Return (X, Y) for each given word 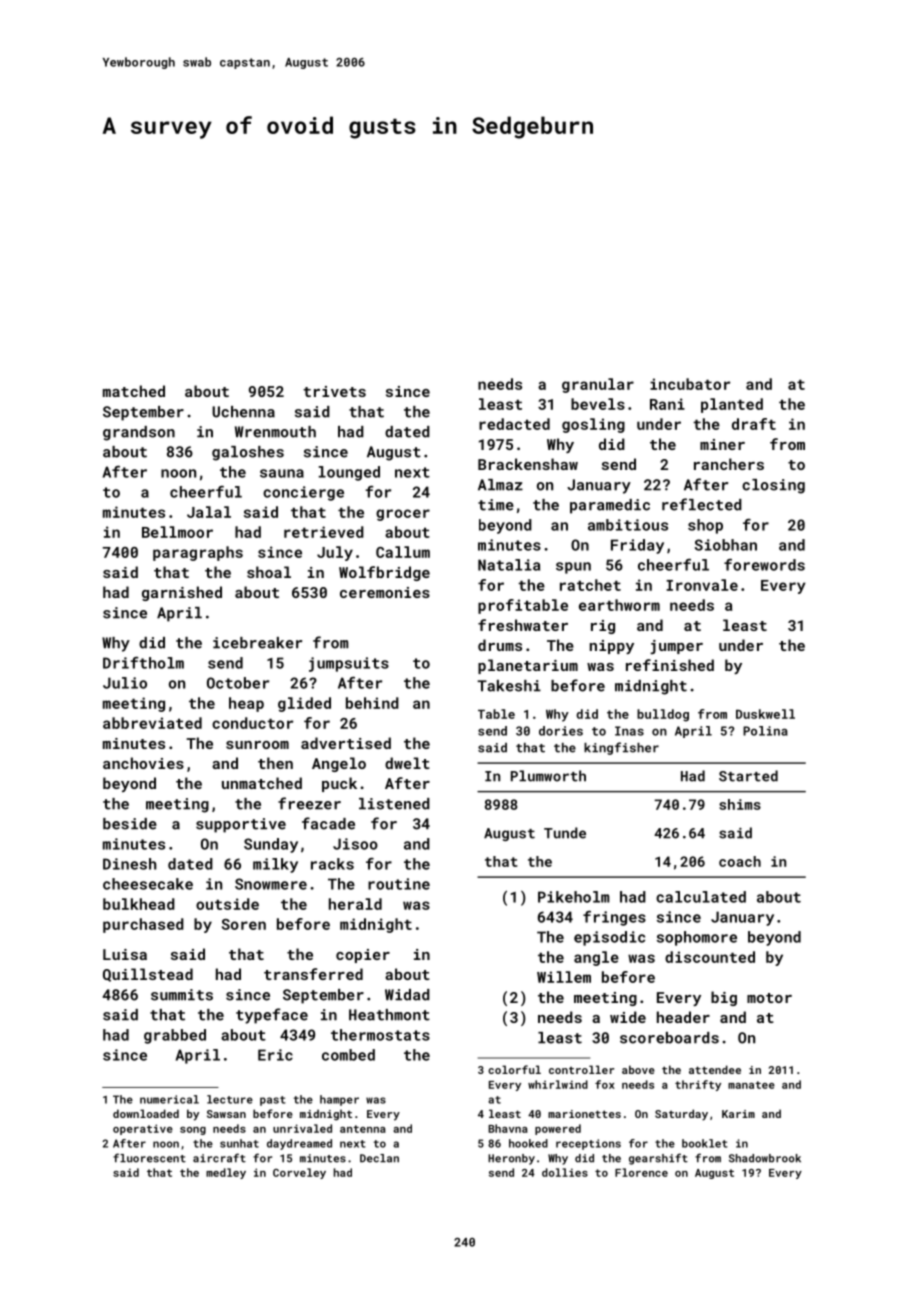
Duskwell (765, 714)
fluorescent (149, 1158)
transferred (313, 974)
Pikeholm (573, 897)
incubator (690, 384)
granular (598, 385)
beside (130, 824)
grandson (139, 433)
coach (740, 861)
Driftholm (143, 663)
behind (372, 703)
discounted (710, 957)
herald (355, 904)
